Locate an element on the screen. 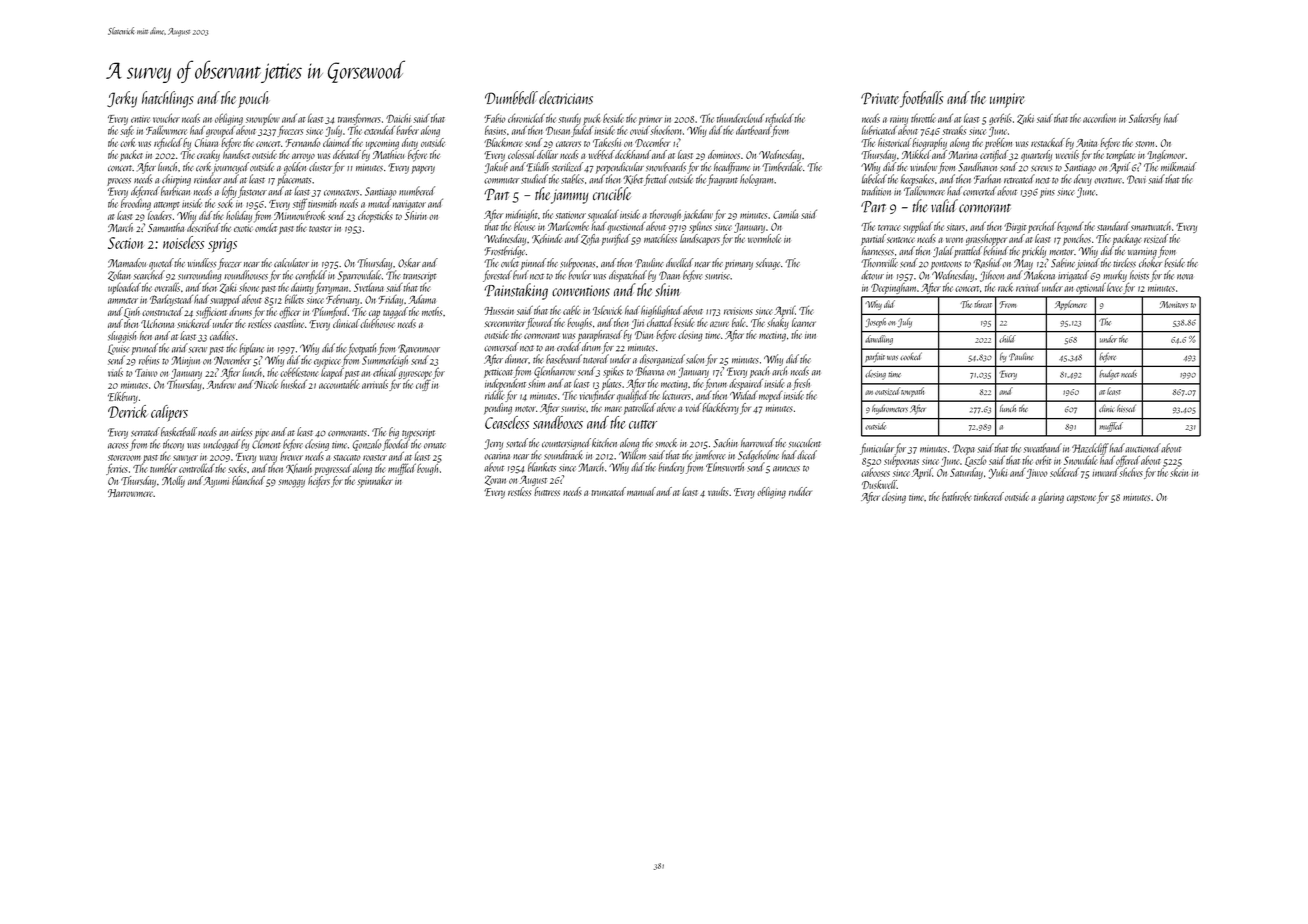 The width and height of the screenshot is (1308, 924). ocarina is located at coordinates (497, 456).
